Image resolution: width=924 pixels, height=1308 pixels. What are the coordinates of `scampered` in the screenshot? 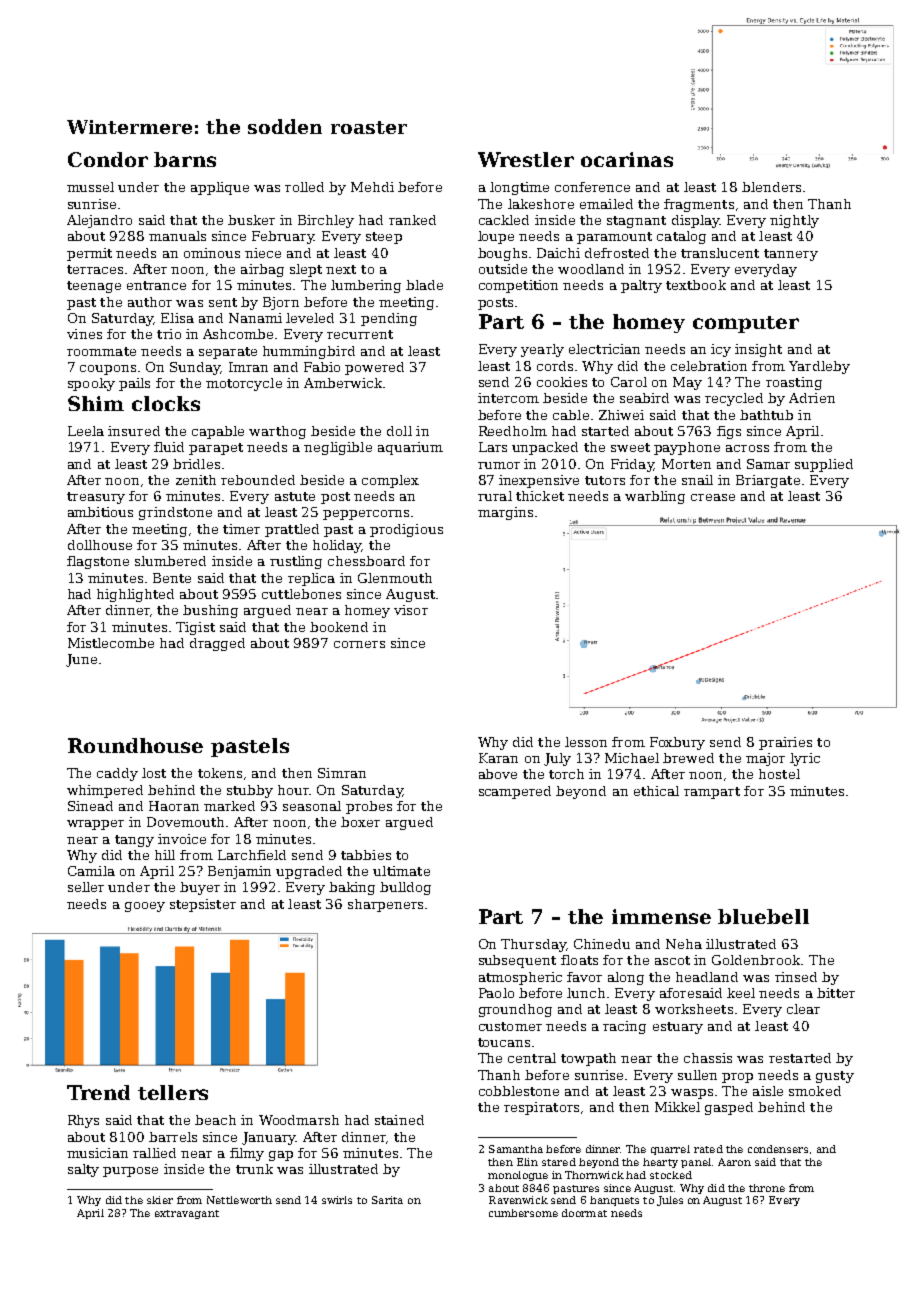 It's located at (515, 792).
